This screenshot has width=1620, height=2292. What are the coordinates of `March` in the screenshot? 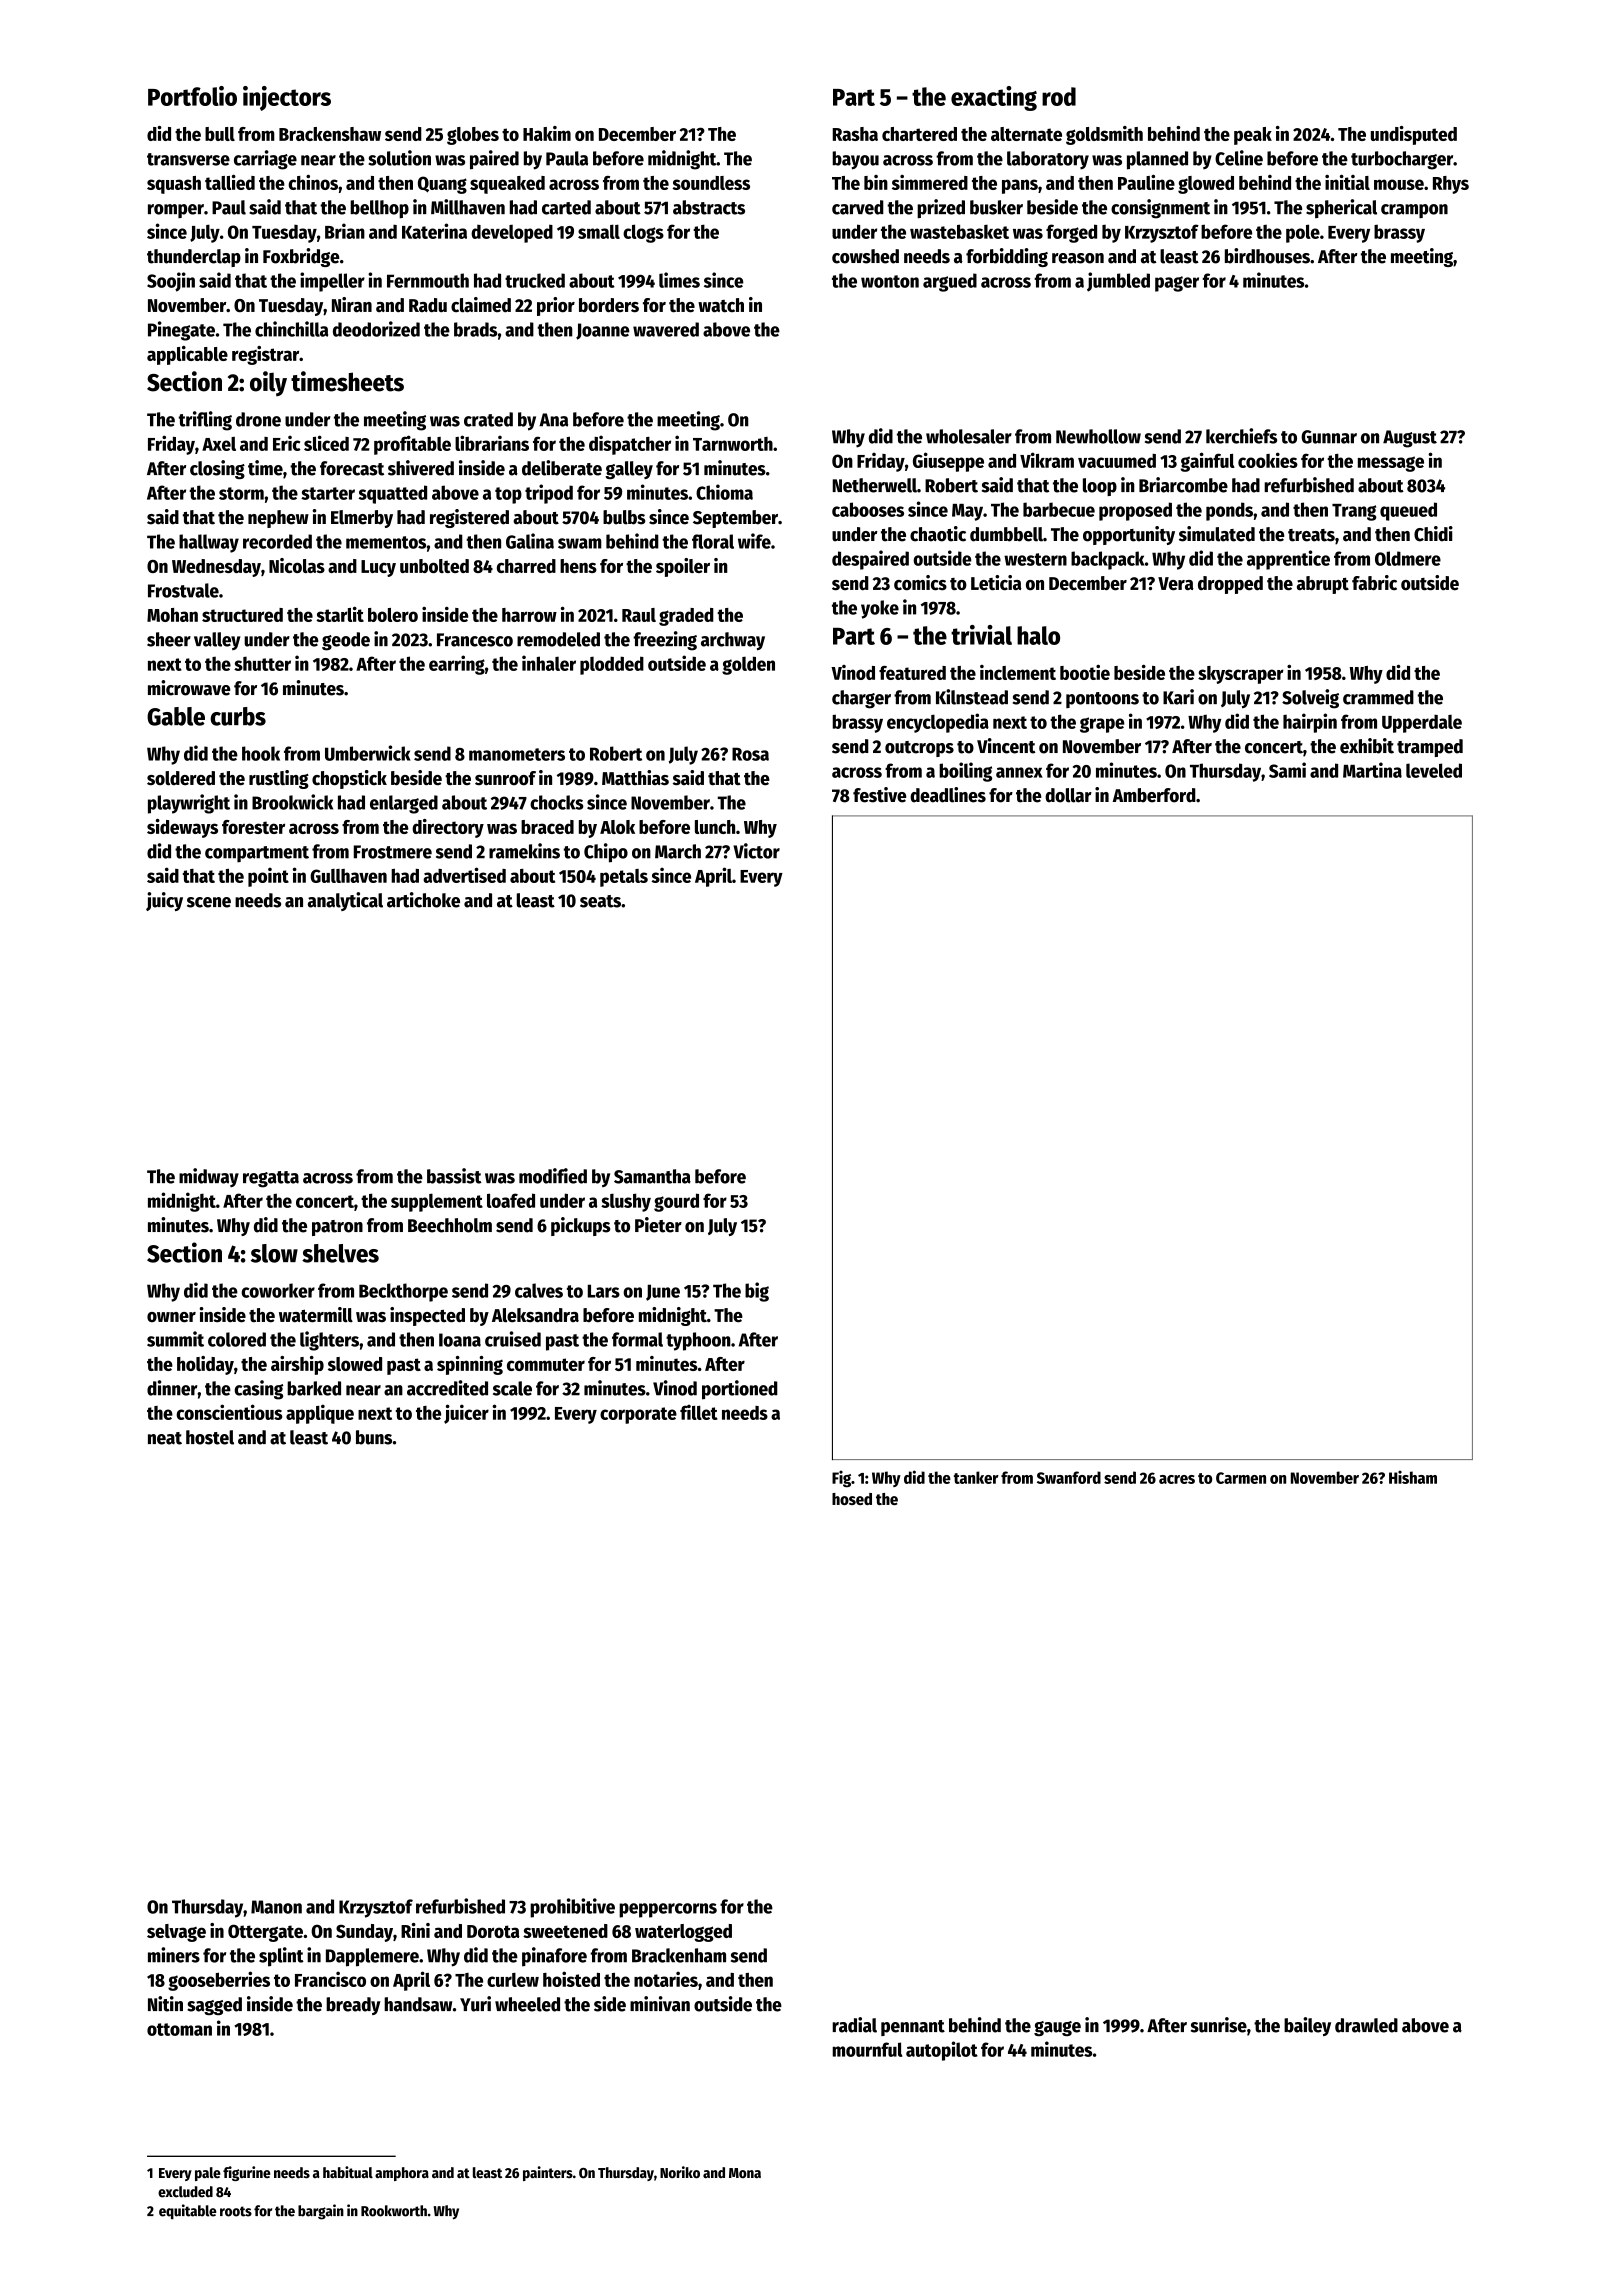 It's located at (678, 851).
